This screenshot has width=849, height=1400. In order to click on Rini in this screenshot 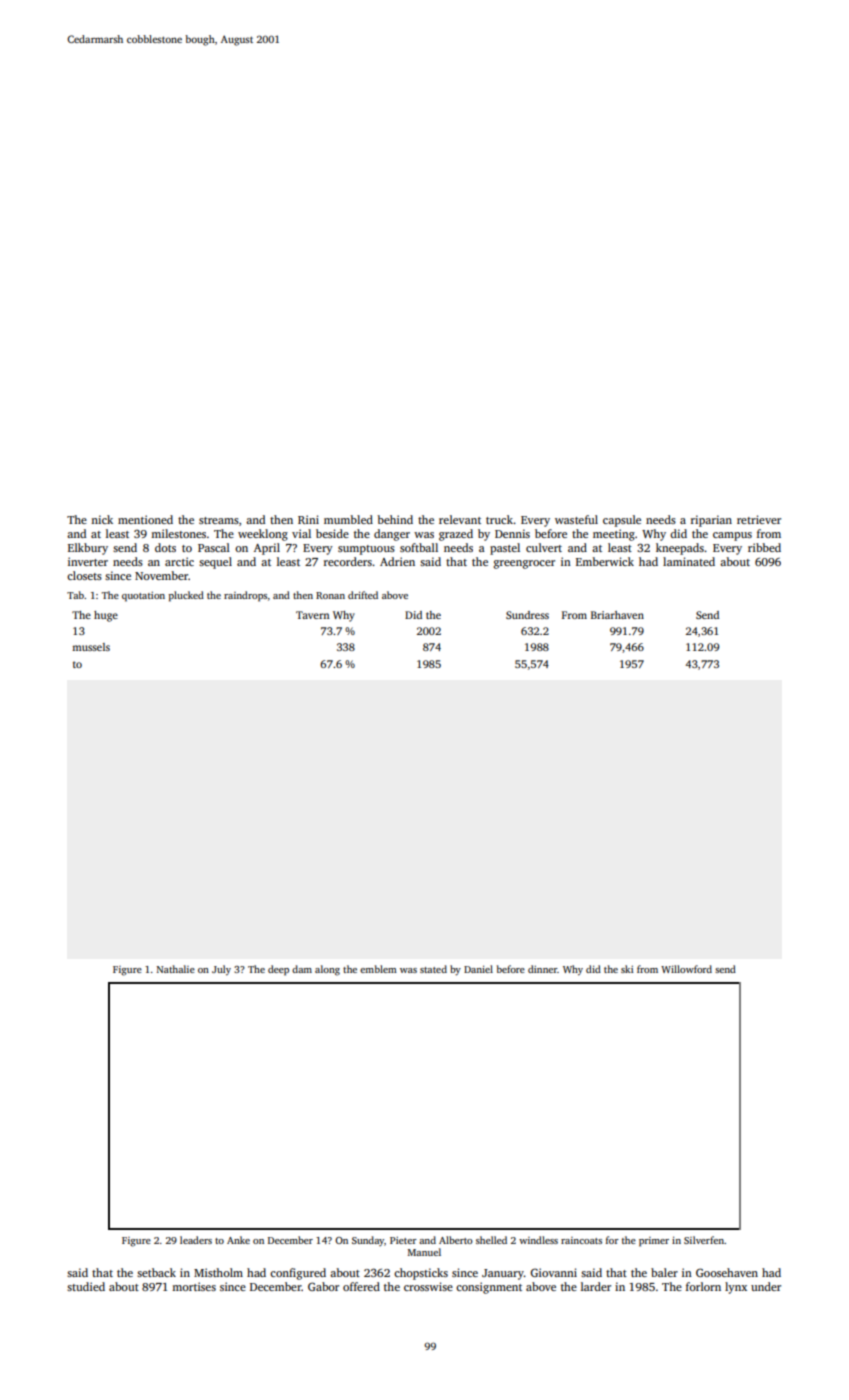, I will do `click(308, 519)`.
